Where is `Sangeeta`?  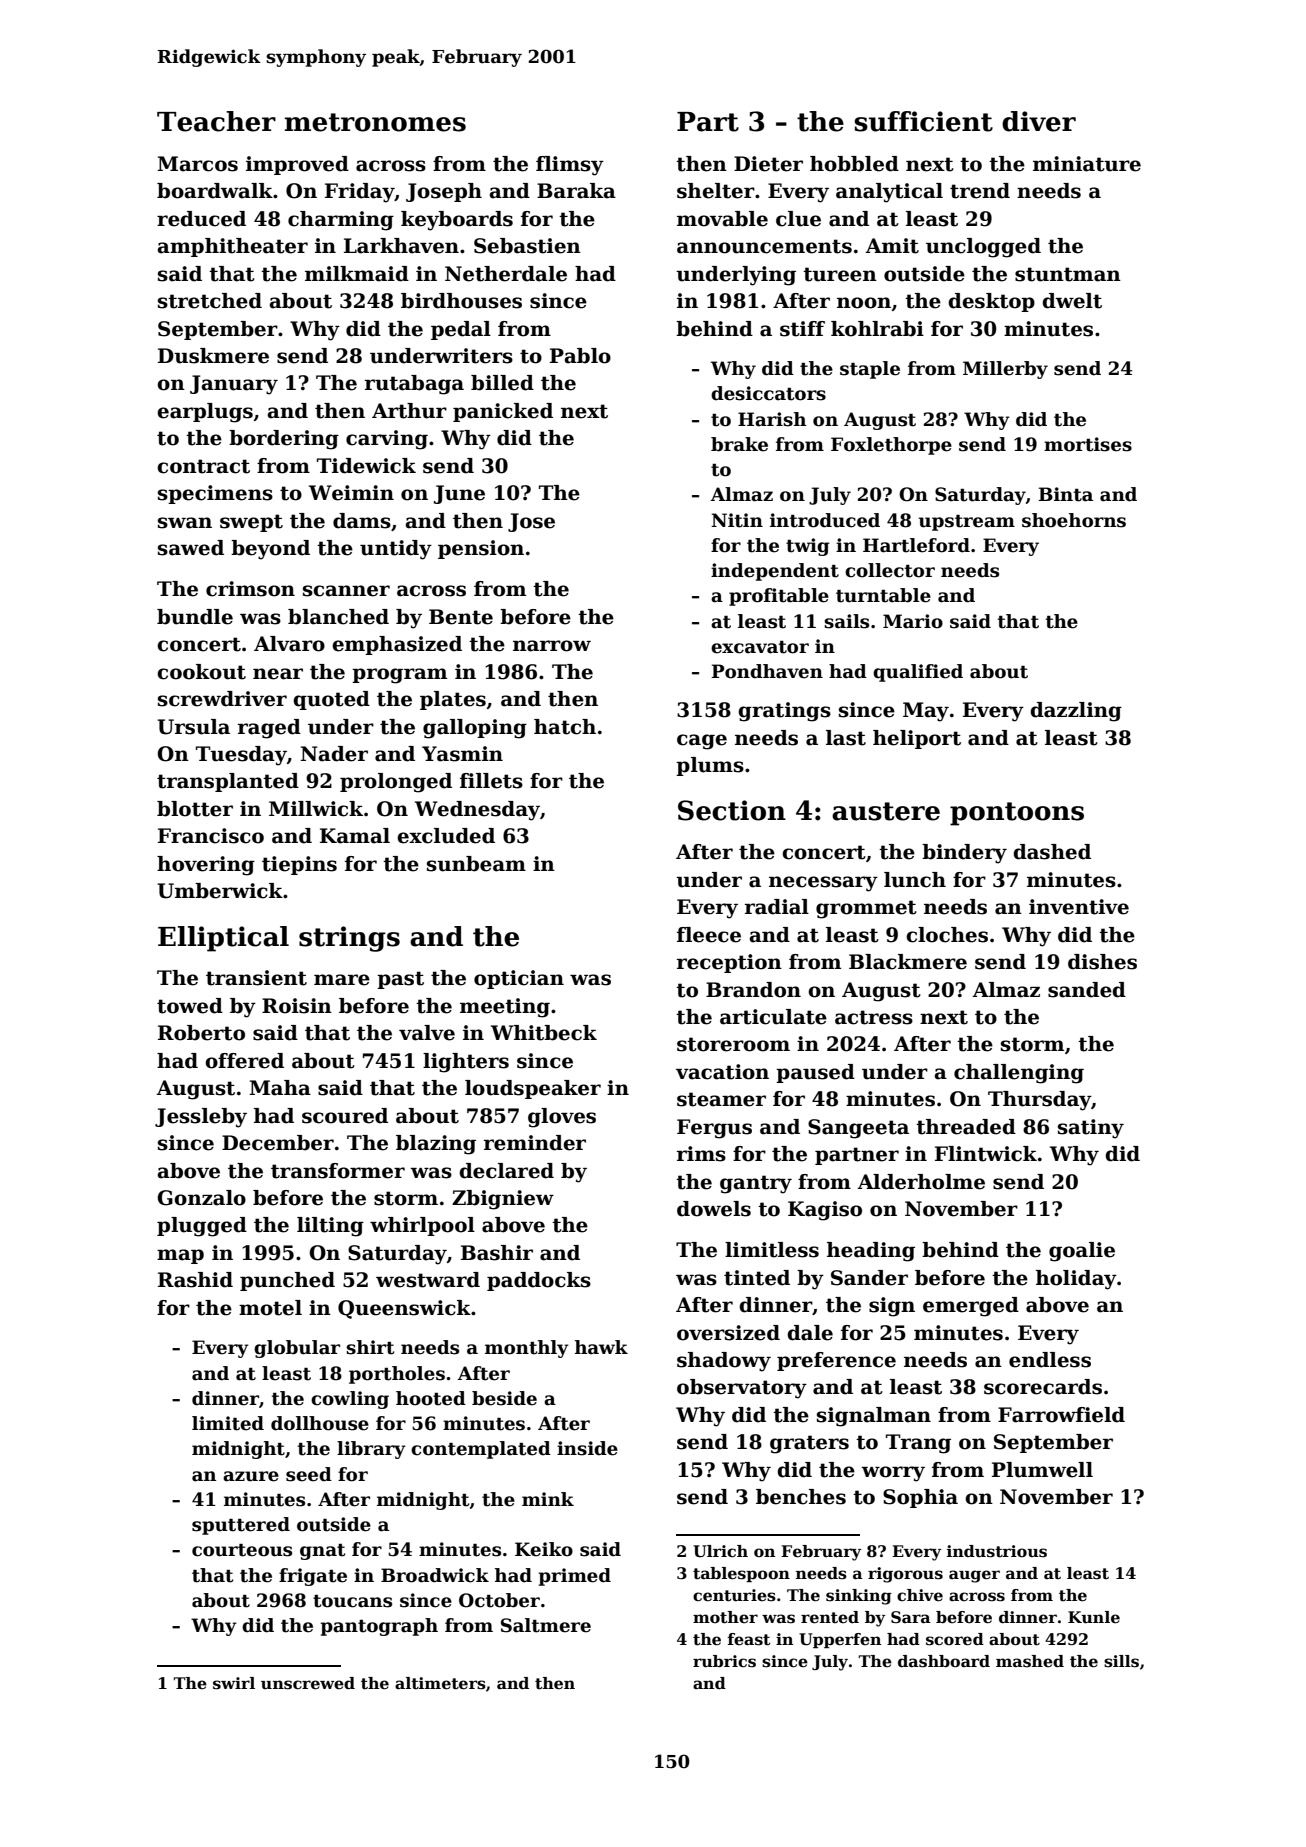
Sangeeta is located at coordinates (858, 1129).
